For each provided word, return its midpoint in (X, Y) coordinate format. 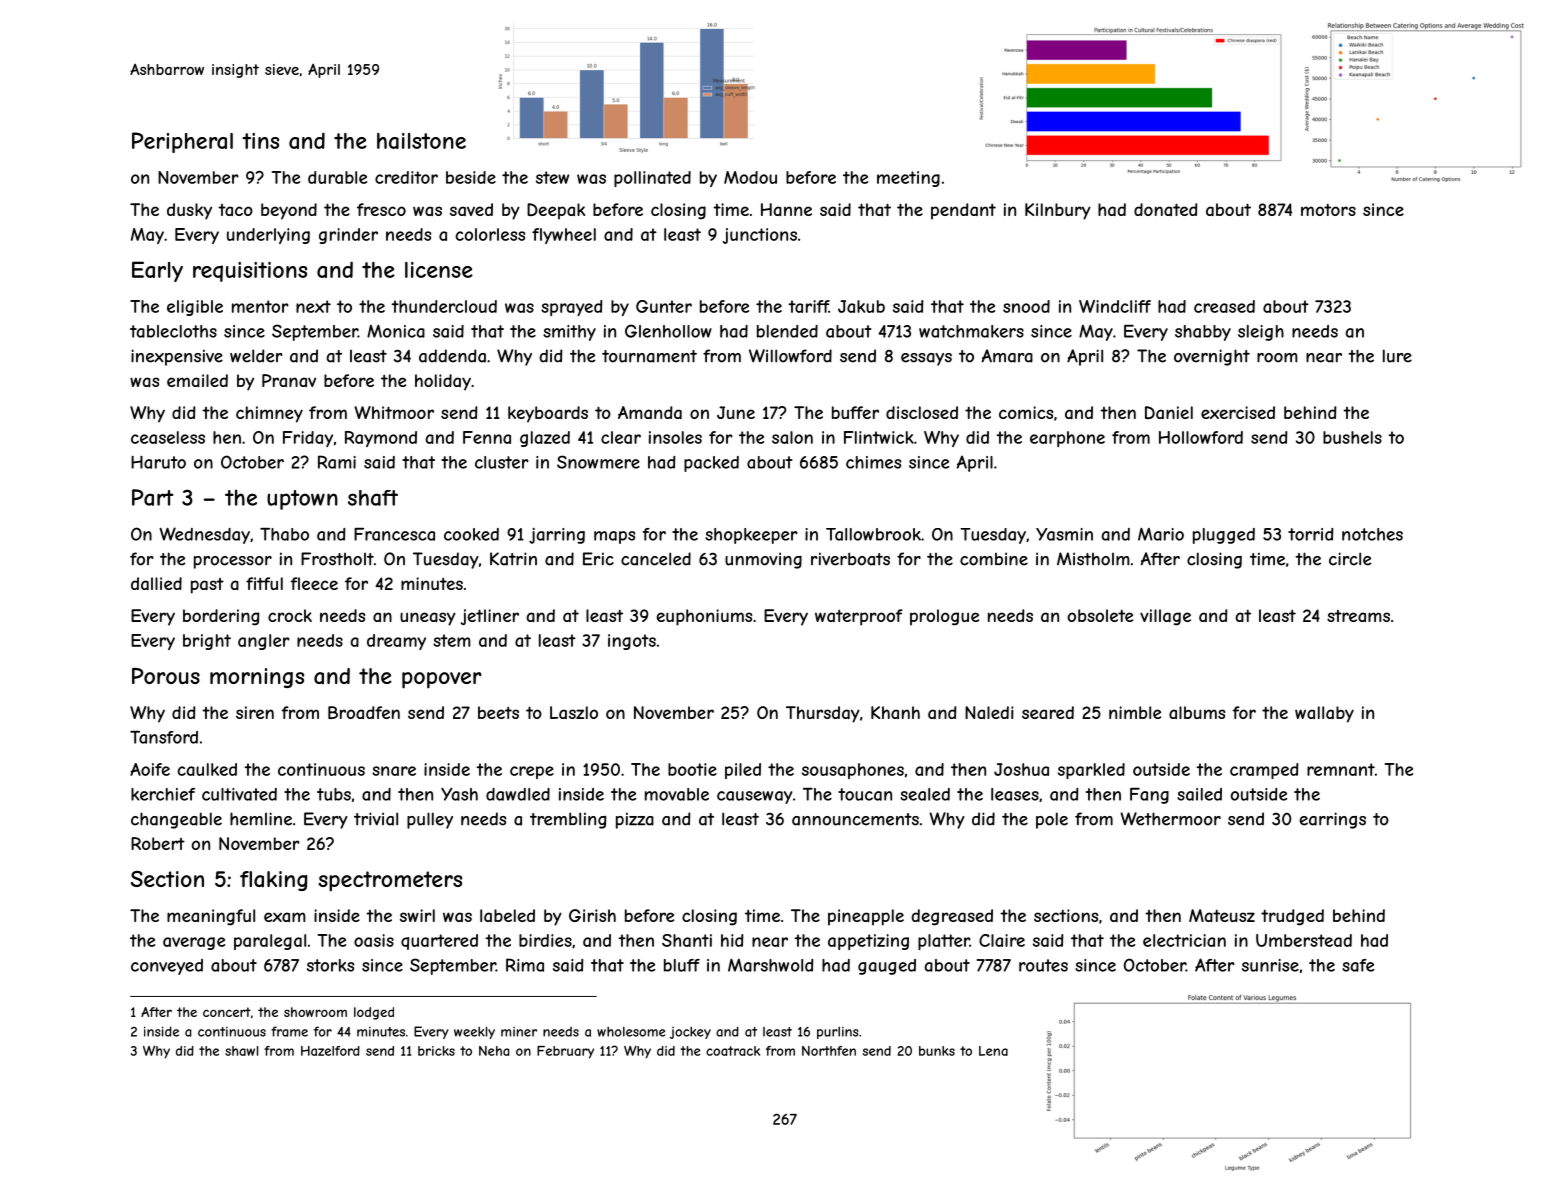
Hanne (786, 209)
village (1165, 617)
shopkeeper (751, 536)
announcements (855, 819)
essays (926, 359)
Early (157, 271)
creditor (406, 177)
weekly (474, 1032)
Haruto (158, 462)
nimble (1135, 712)
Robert (158, 843)
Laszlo (574, 712)
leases (1015, 794)
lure (1397, 356)
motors (1328, 209)
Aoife (150, 769)
